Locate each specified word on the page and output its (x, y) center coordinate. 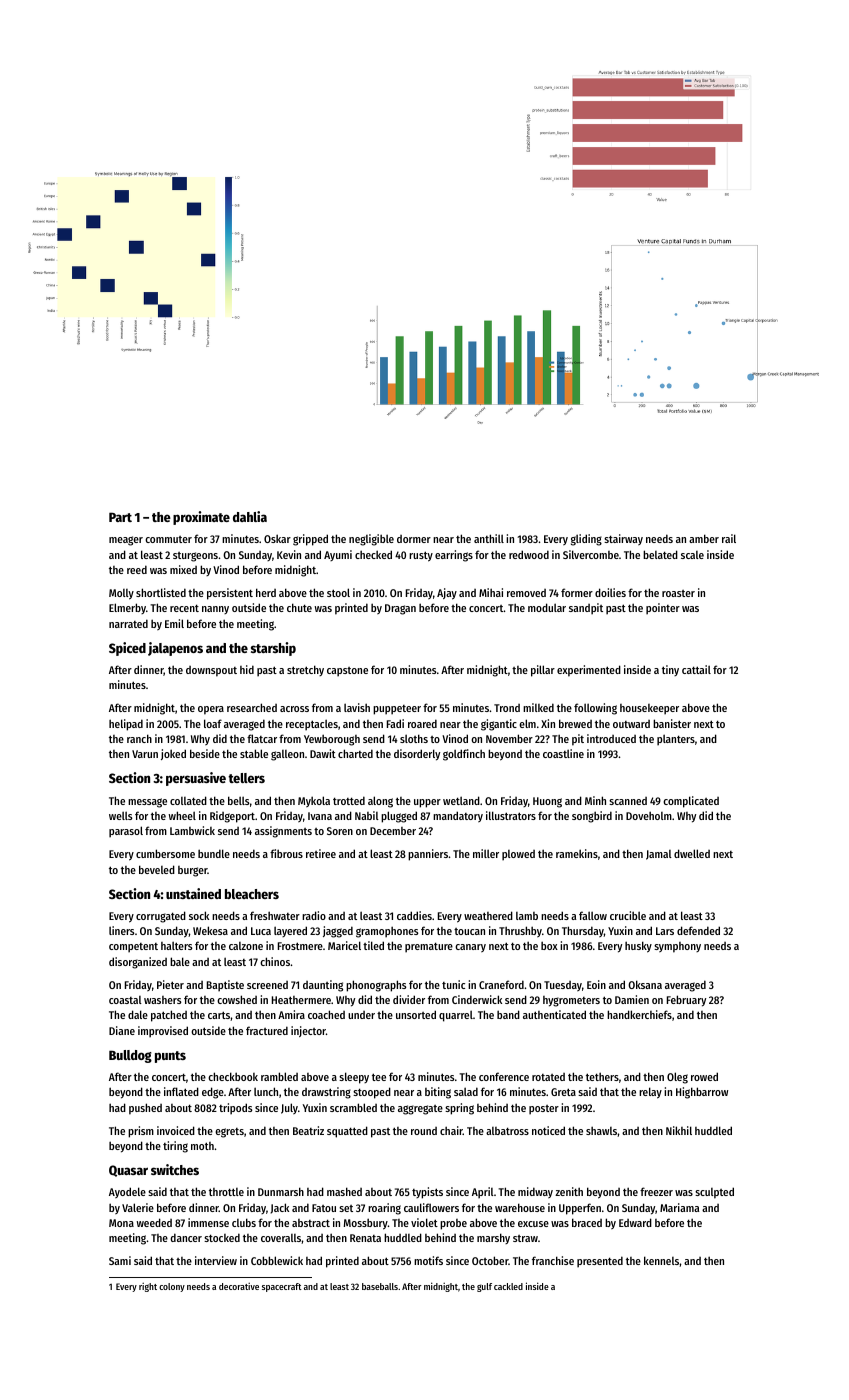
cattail (696, 669)
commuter (168, 539)
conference (504, 1076)
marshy (493, 1238)
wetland (461, 800)
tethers (602, 1076)
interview (216, 1260)
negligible (371, 540)
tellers (246, 778)
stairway (623, 539)
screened (267, 985)
